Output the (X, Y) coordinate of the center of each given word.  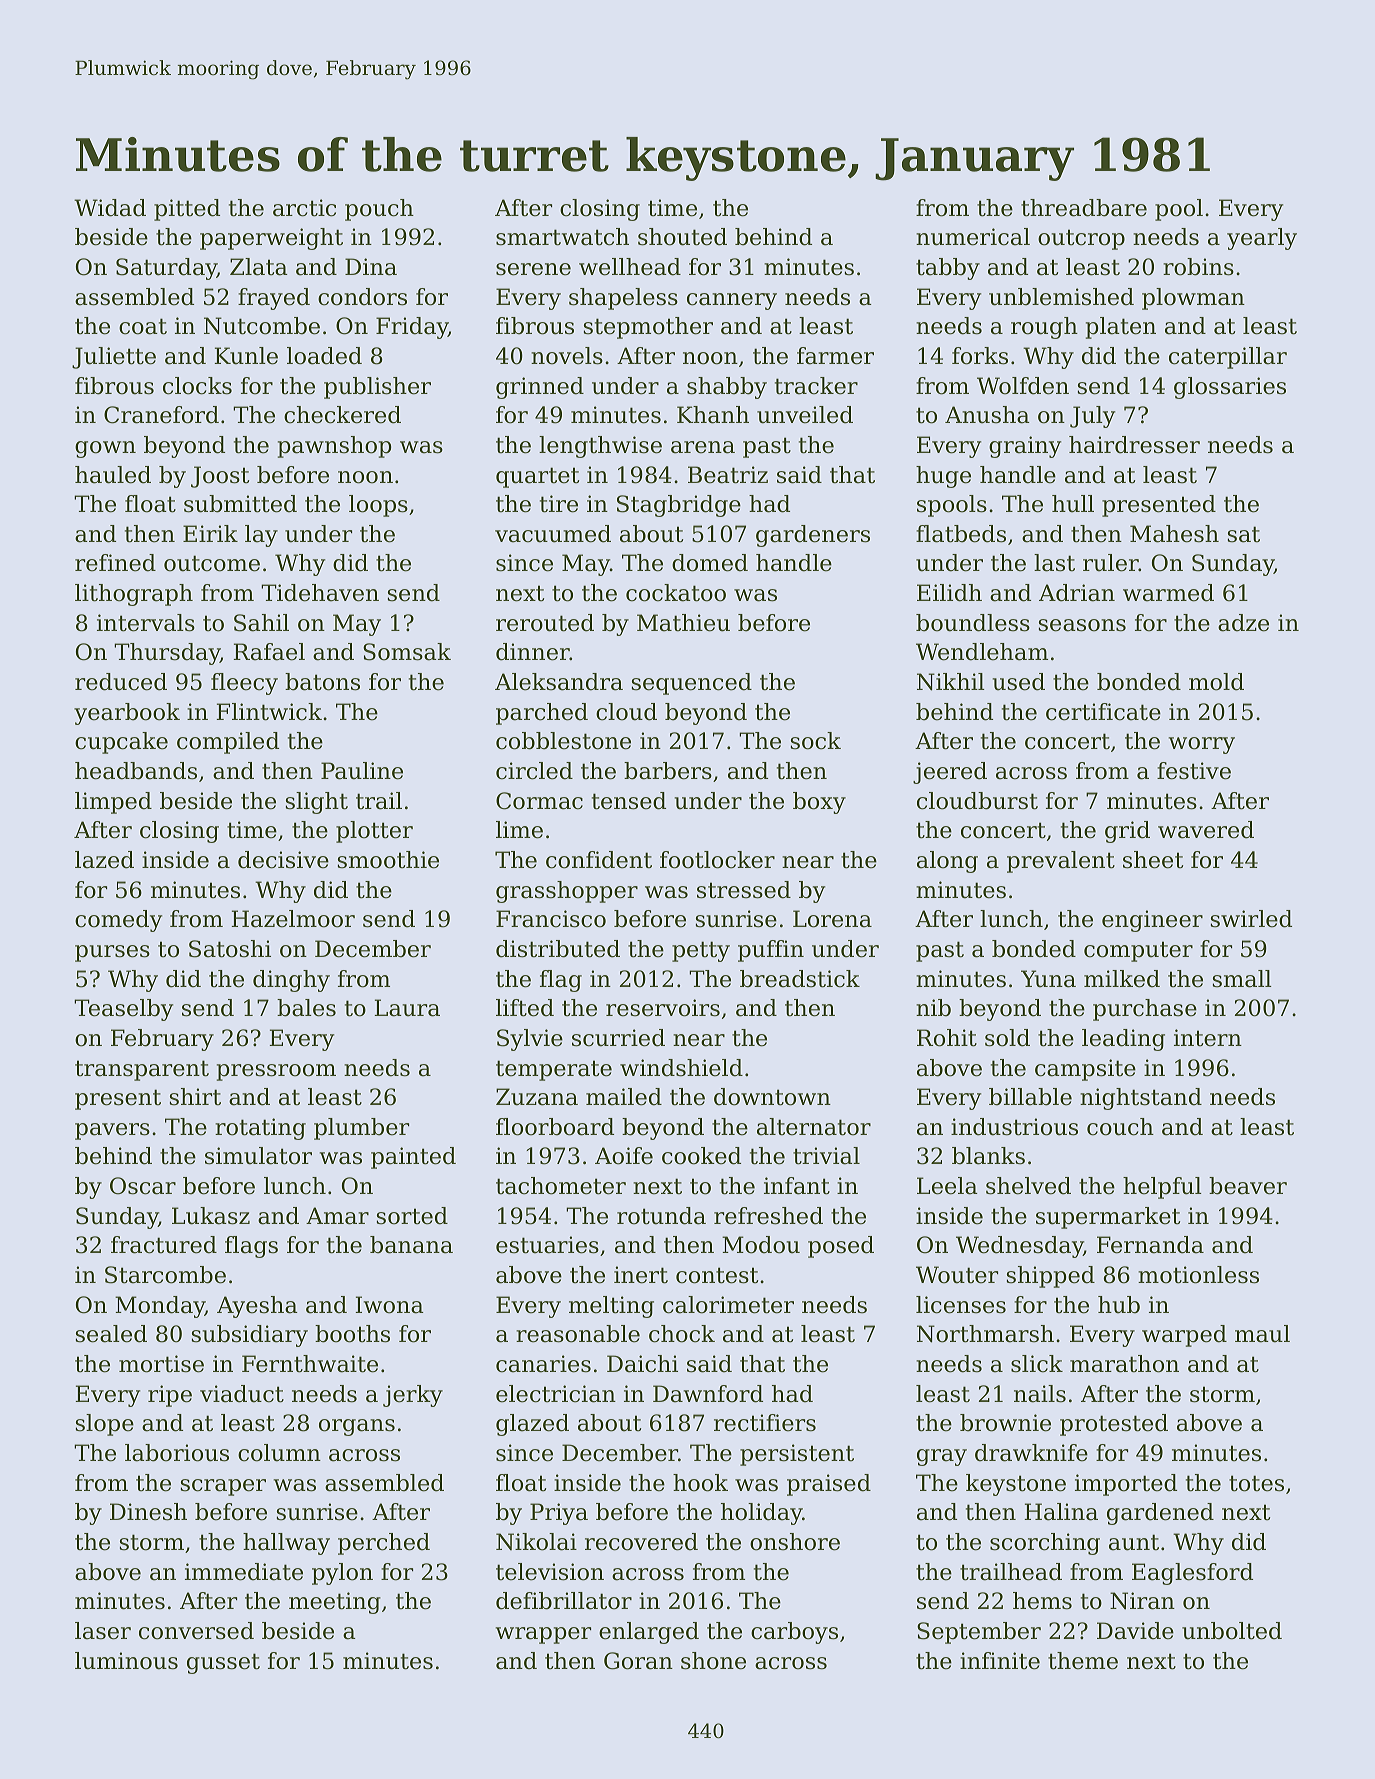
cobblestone (563, 741)
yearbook (127, 714)
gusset (223, 1663)
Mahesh (1174, 534)
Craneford (161, 415)
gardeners (813, 536)
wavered (1206, 830)
